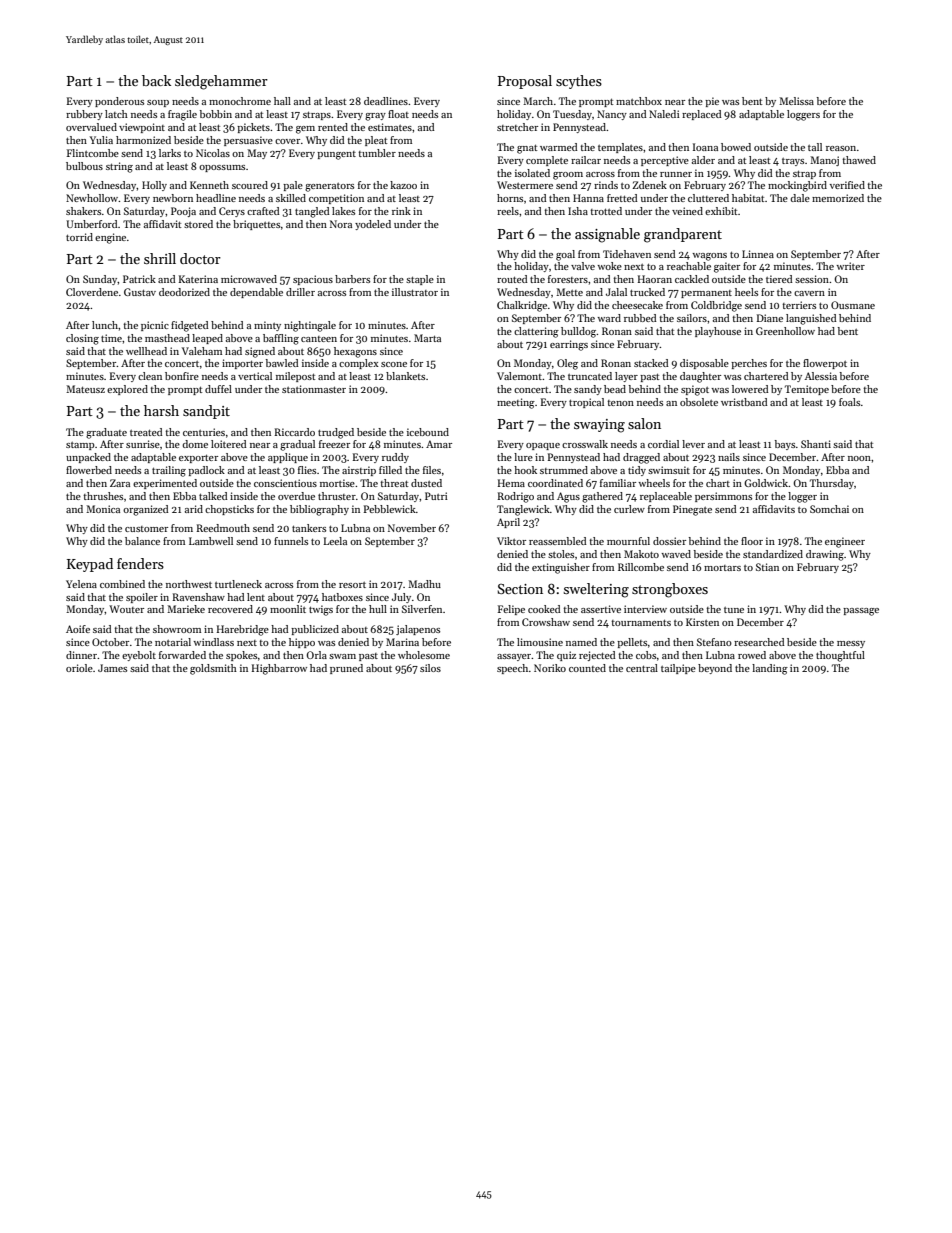 The image size is (952, 1233). I want to click on James, so click(112, 668).
